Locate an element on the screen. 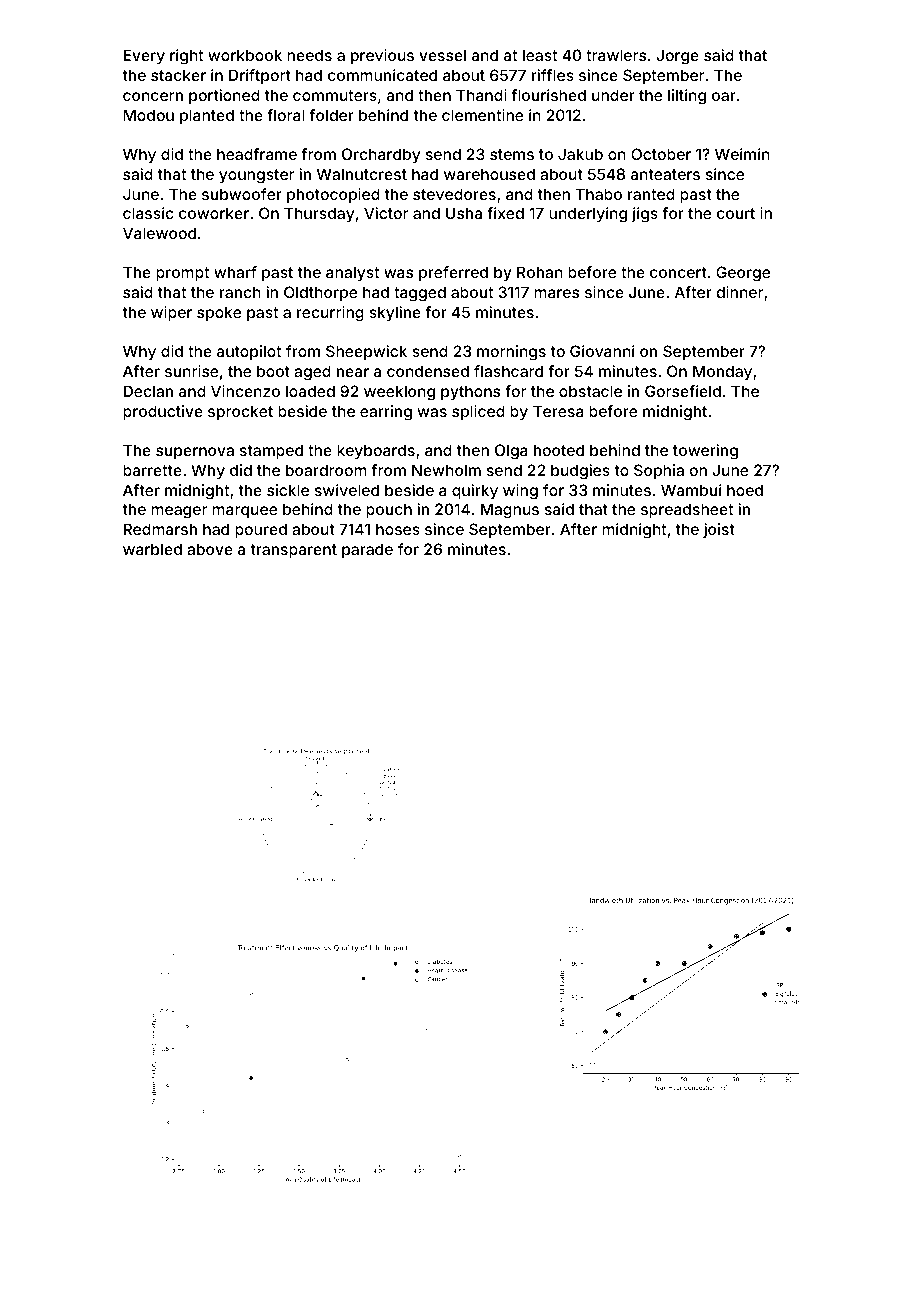  obstacle is located at coordinates (590, 391).
